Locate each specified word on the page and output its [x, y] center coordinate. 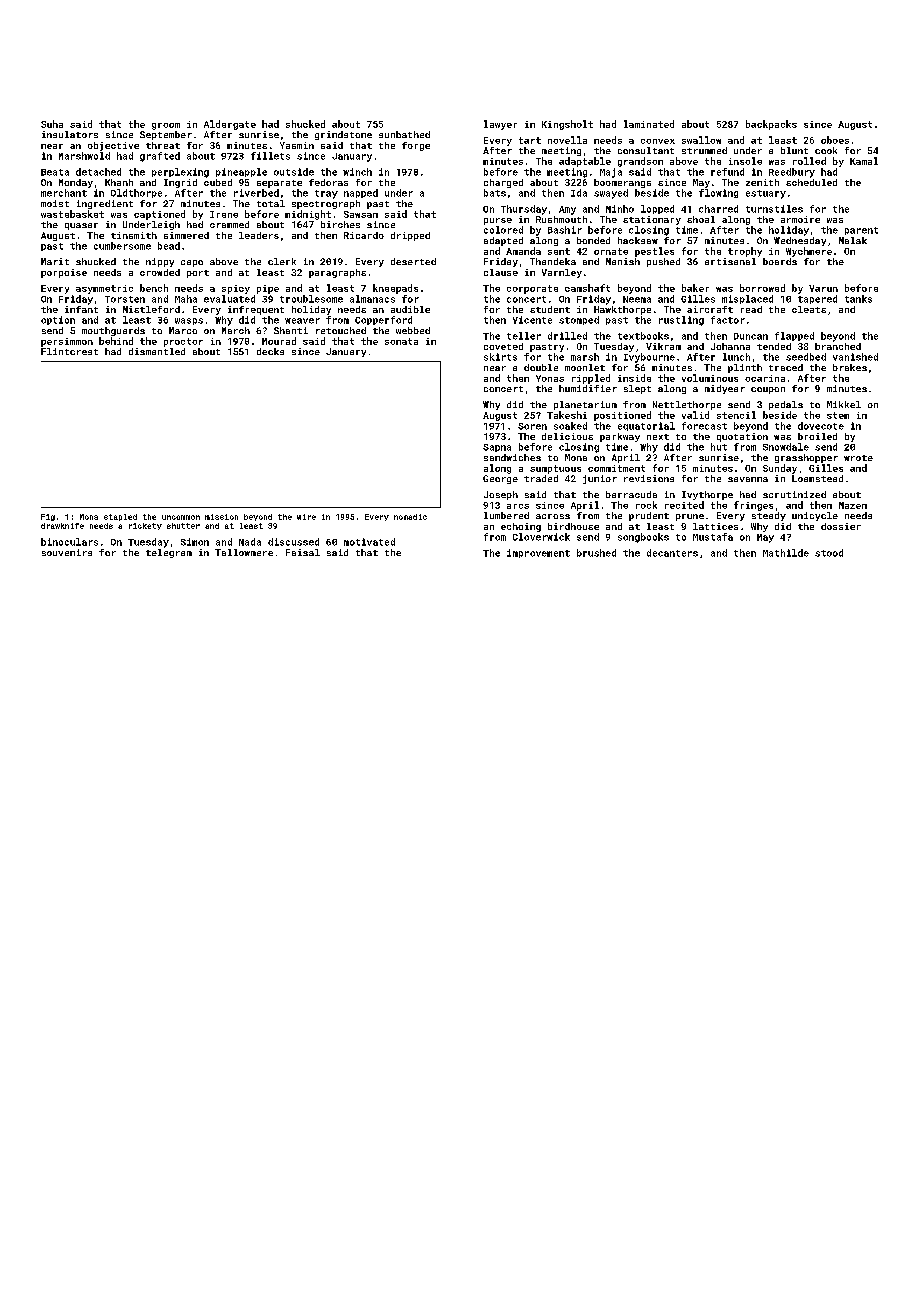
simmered [186, 235]
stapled [120, 517]
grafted [160, 157]
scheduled [811, 182]
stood [829, 553]
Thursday [524, 210]
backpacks [771, 125]
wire [306, 517]
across [553, 516]
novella [567, 140]
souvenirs [67, 552]
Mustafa [713, 537]
